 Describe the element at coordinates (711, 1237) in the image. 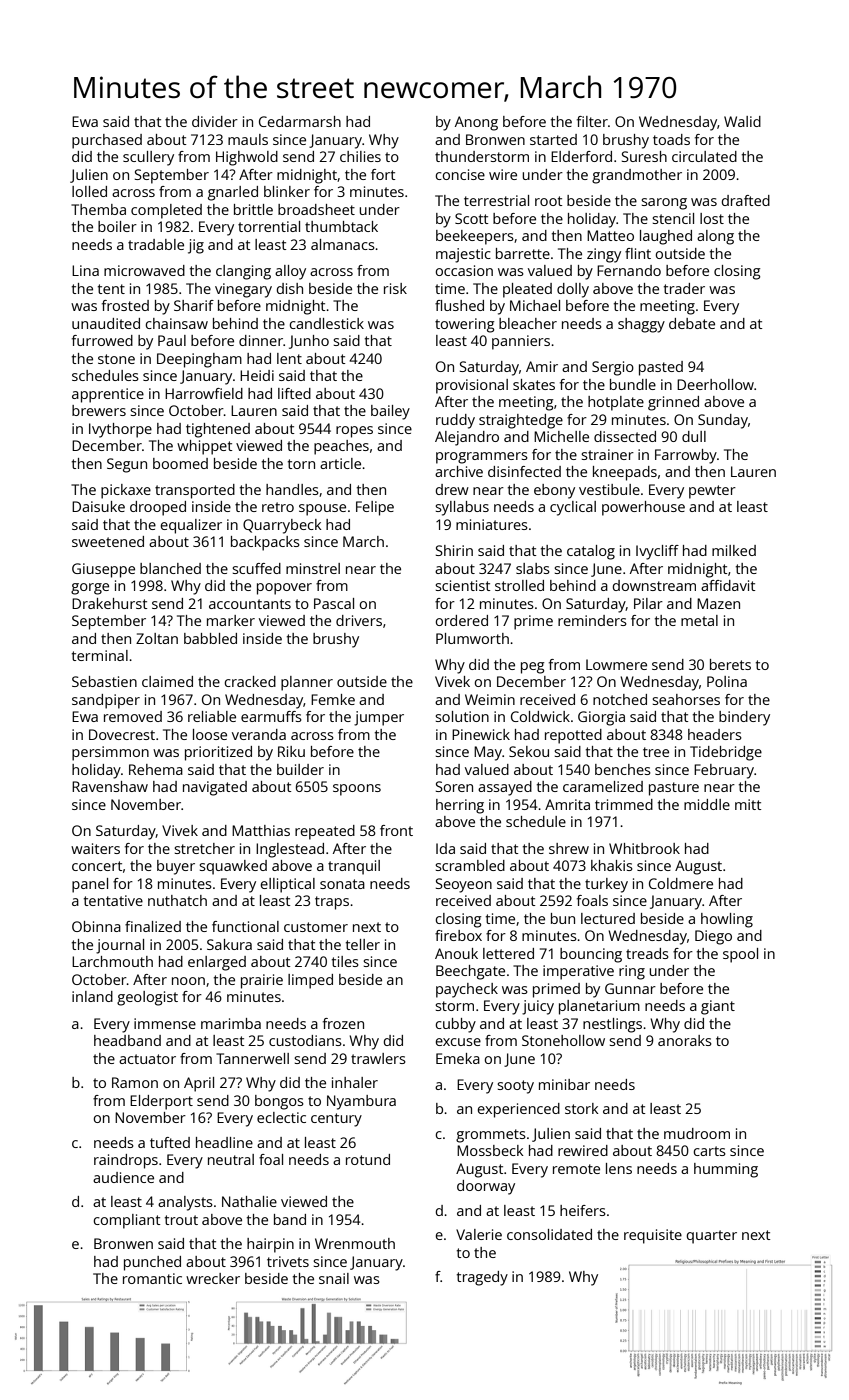

I see `quarter` at that location.
